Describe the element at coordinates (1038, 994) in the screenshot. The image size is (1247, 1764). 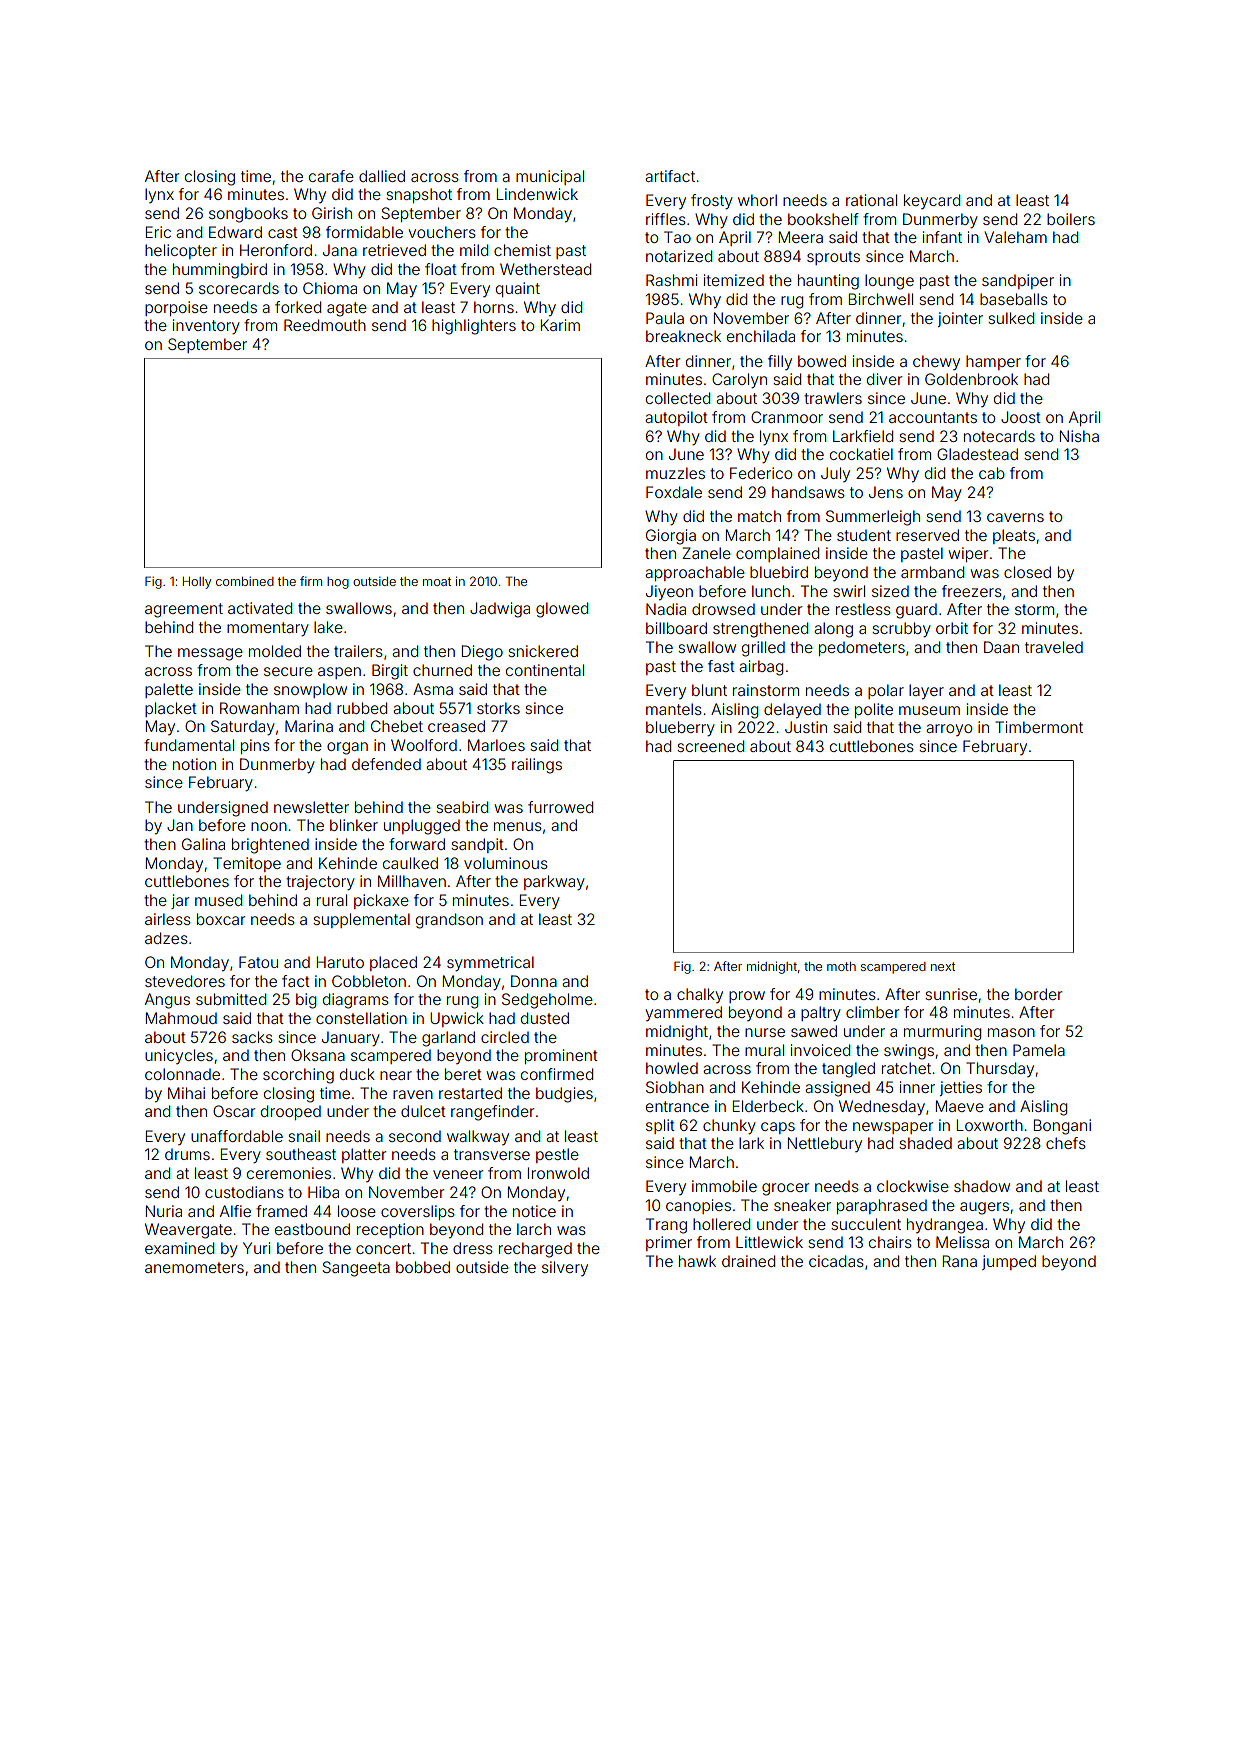
I see `border` at that location.
